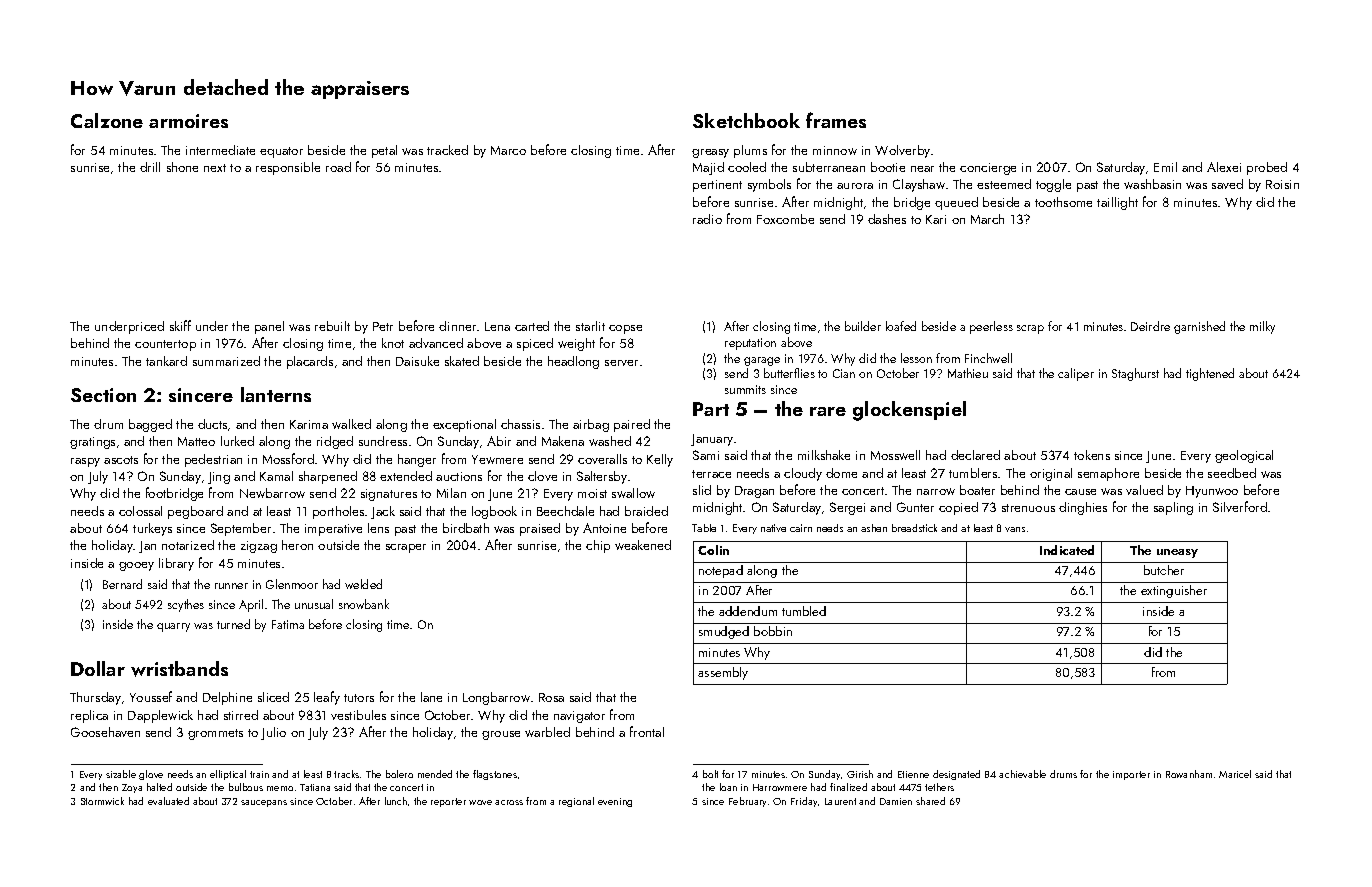 This screenshot has height=887, width=1372. Describe the element at coordinates (930, 801) in the screenshot. I see `shared` at that location.
